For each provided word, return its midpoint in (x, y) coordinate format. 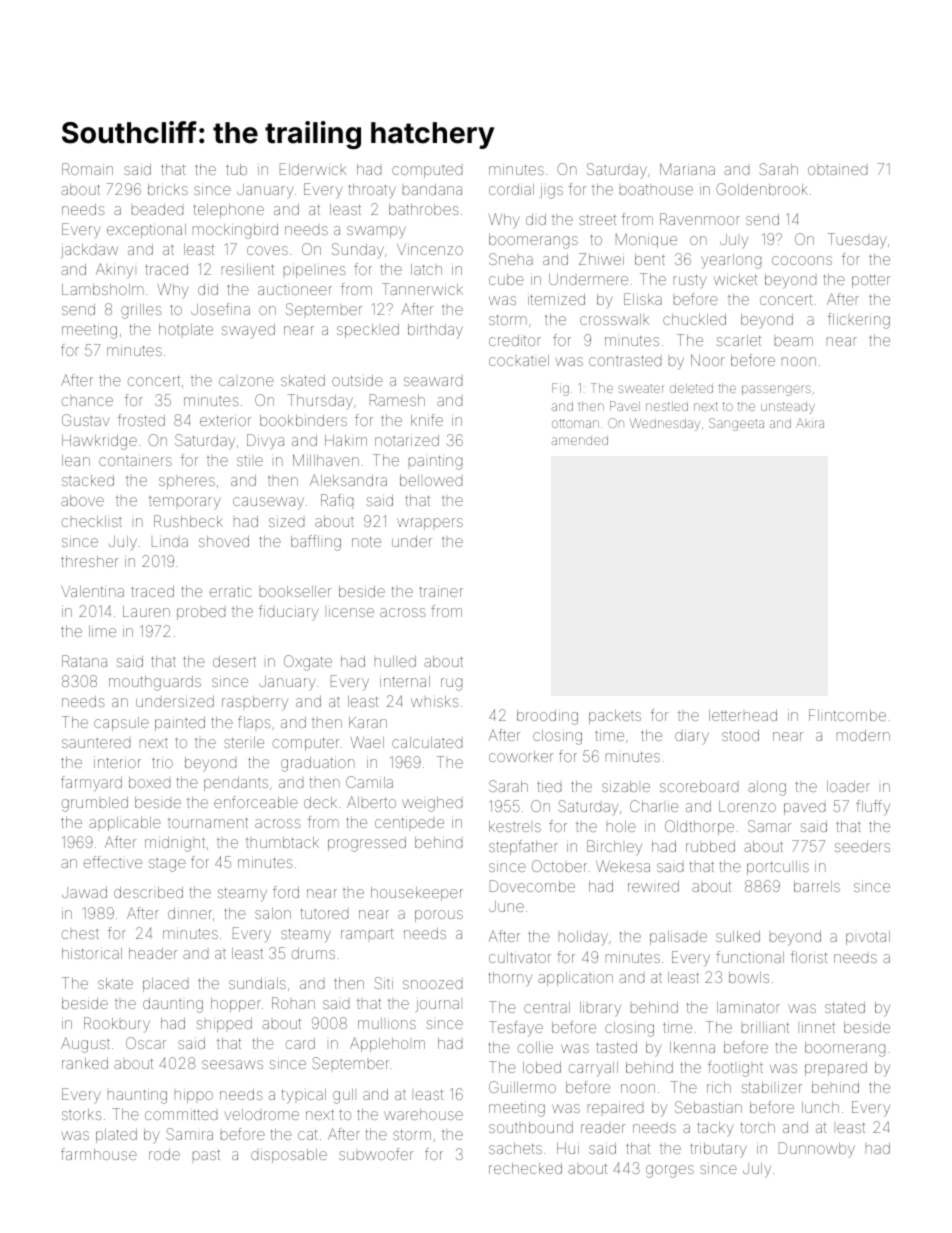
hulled (395, 661)
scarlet (739, 340)
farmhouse (99, 1154)
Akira (810, 423)
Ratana (84, 661)
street (597, 219)
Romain (87, 169)
